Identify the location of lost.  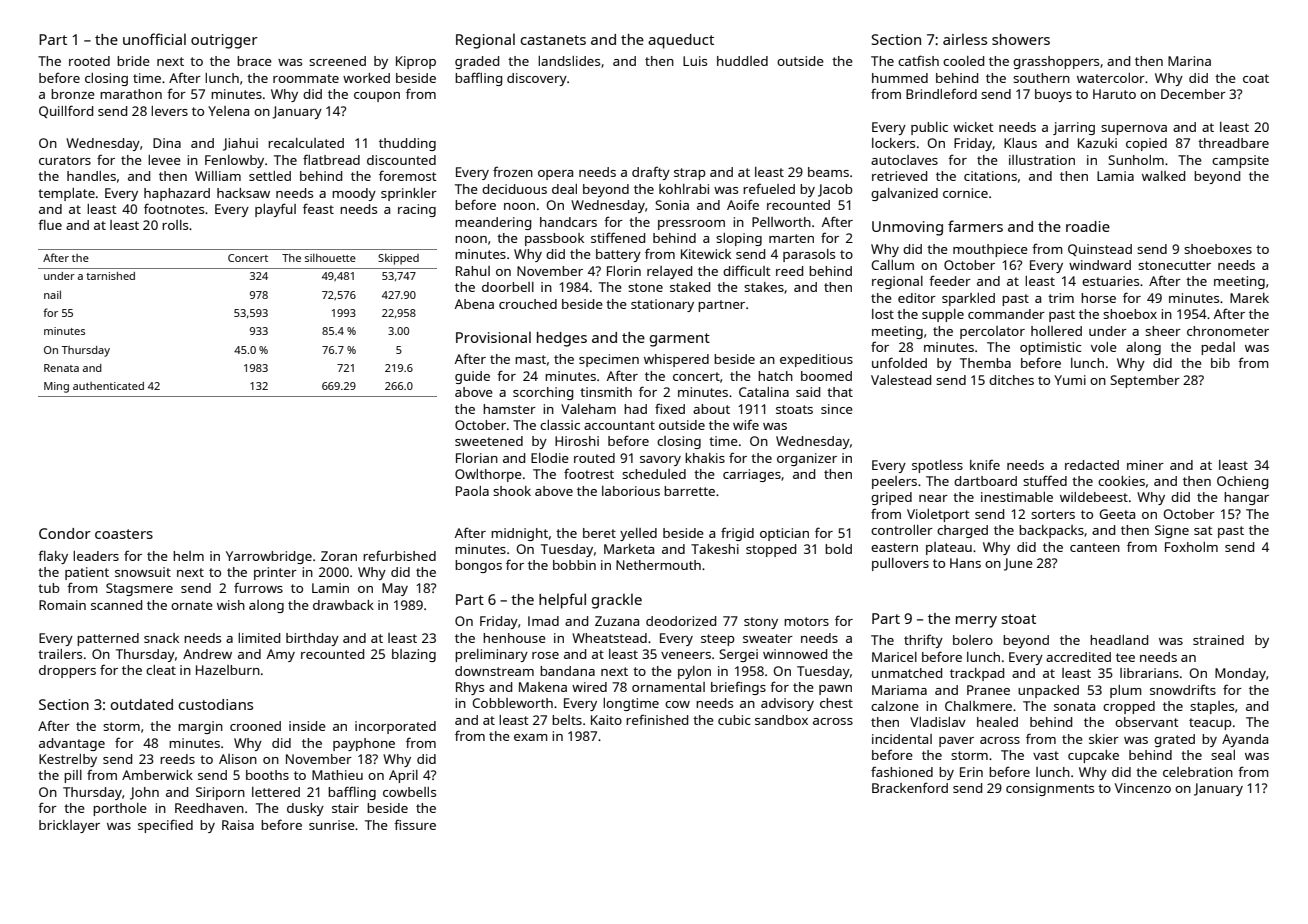
(883, 314).
